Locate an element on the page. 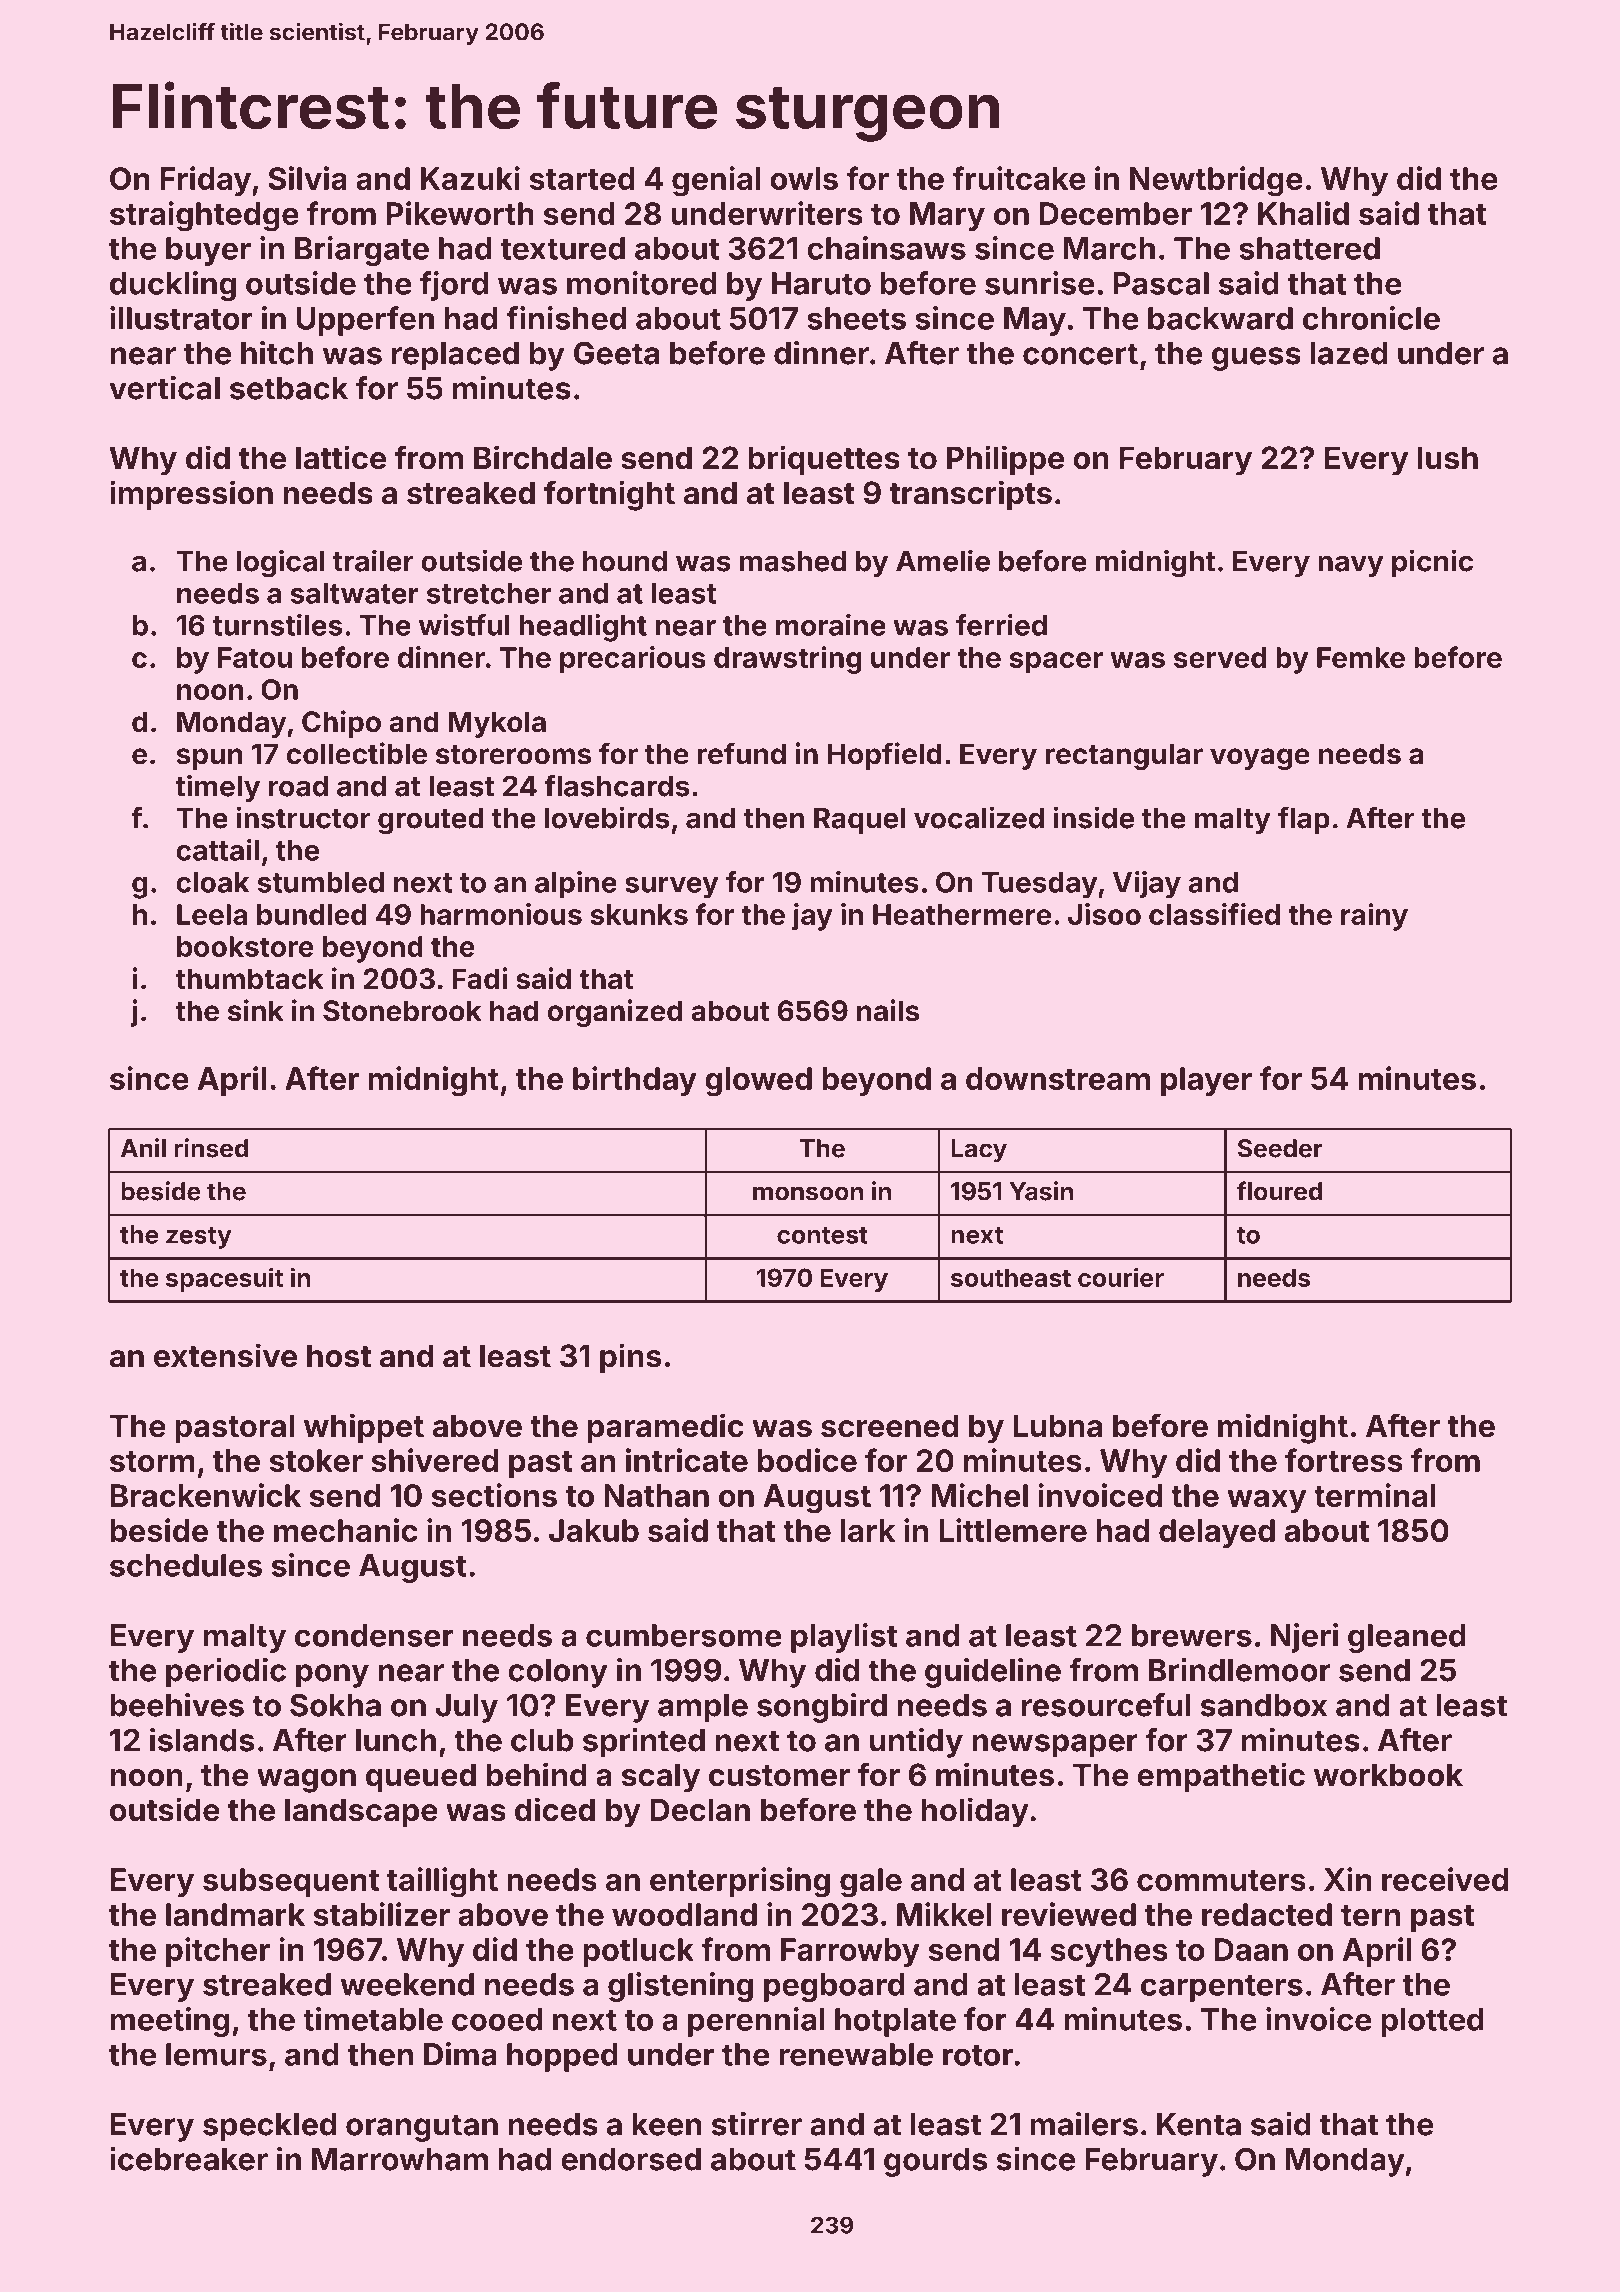 The width and height of the page is (1620, 2292). birthday is located at coordinates (635, 1081).
